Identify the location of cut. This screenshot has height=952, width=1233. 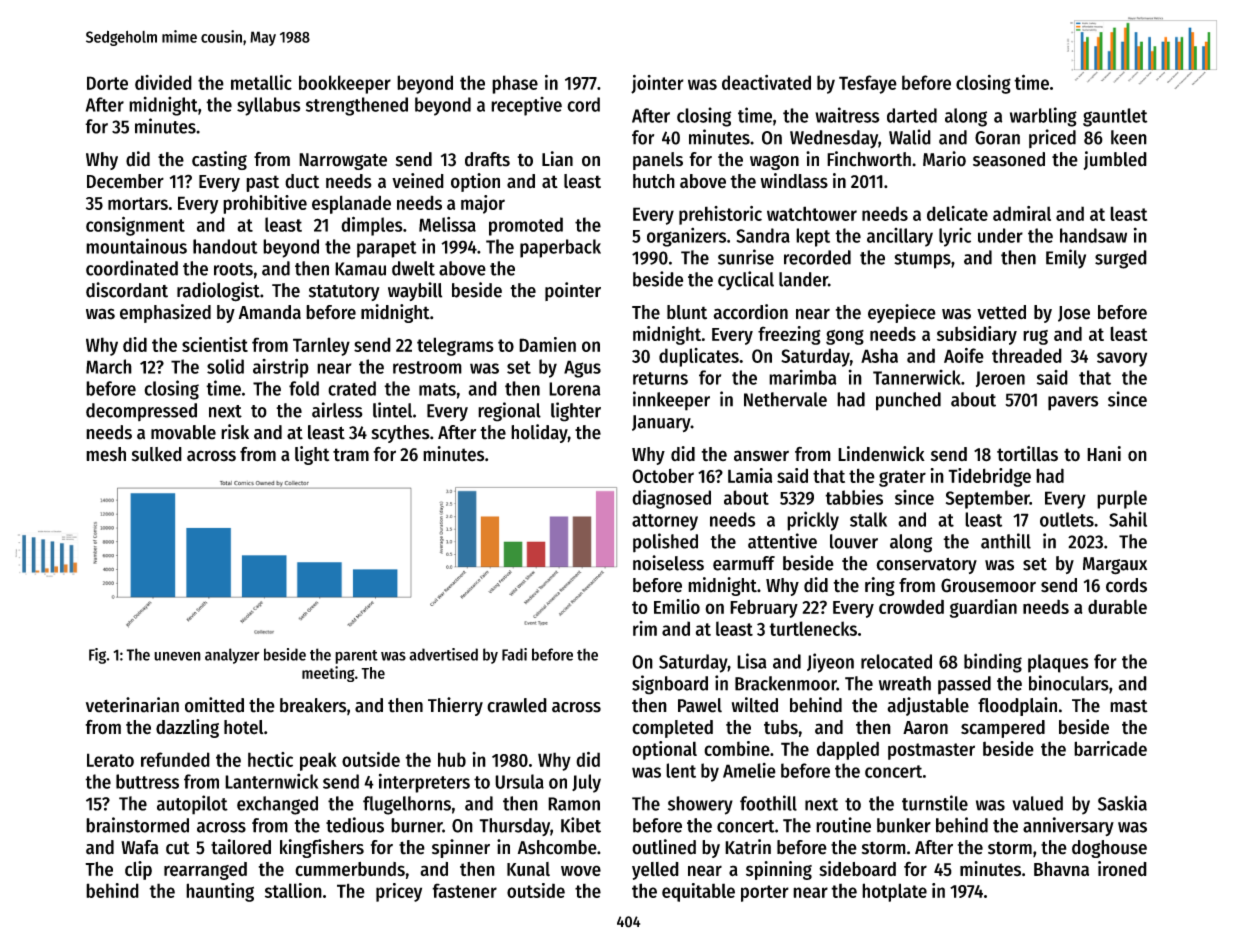
(178, 848).
